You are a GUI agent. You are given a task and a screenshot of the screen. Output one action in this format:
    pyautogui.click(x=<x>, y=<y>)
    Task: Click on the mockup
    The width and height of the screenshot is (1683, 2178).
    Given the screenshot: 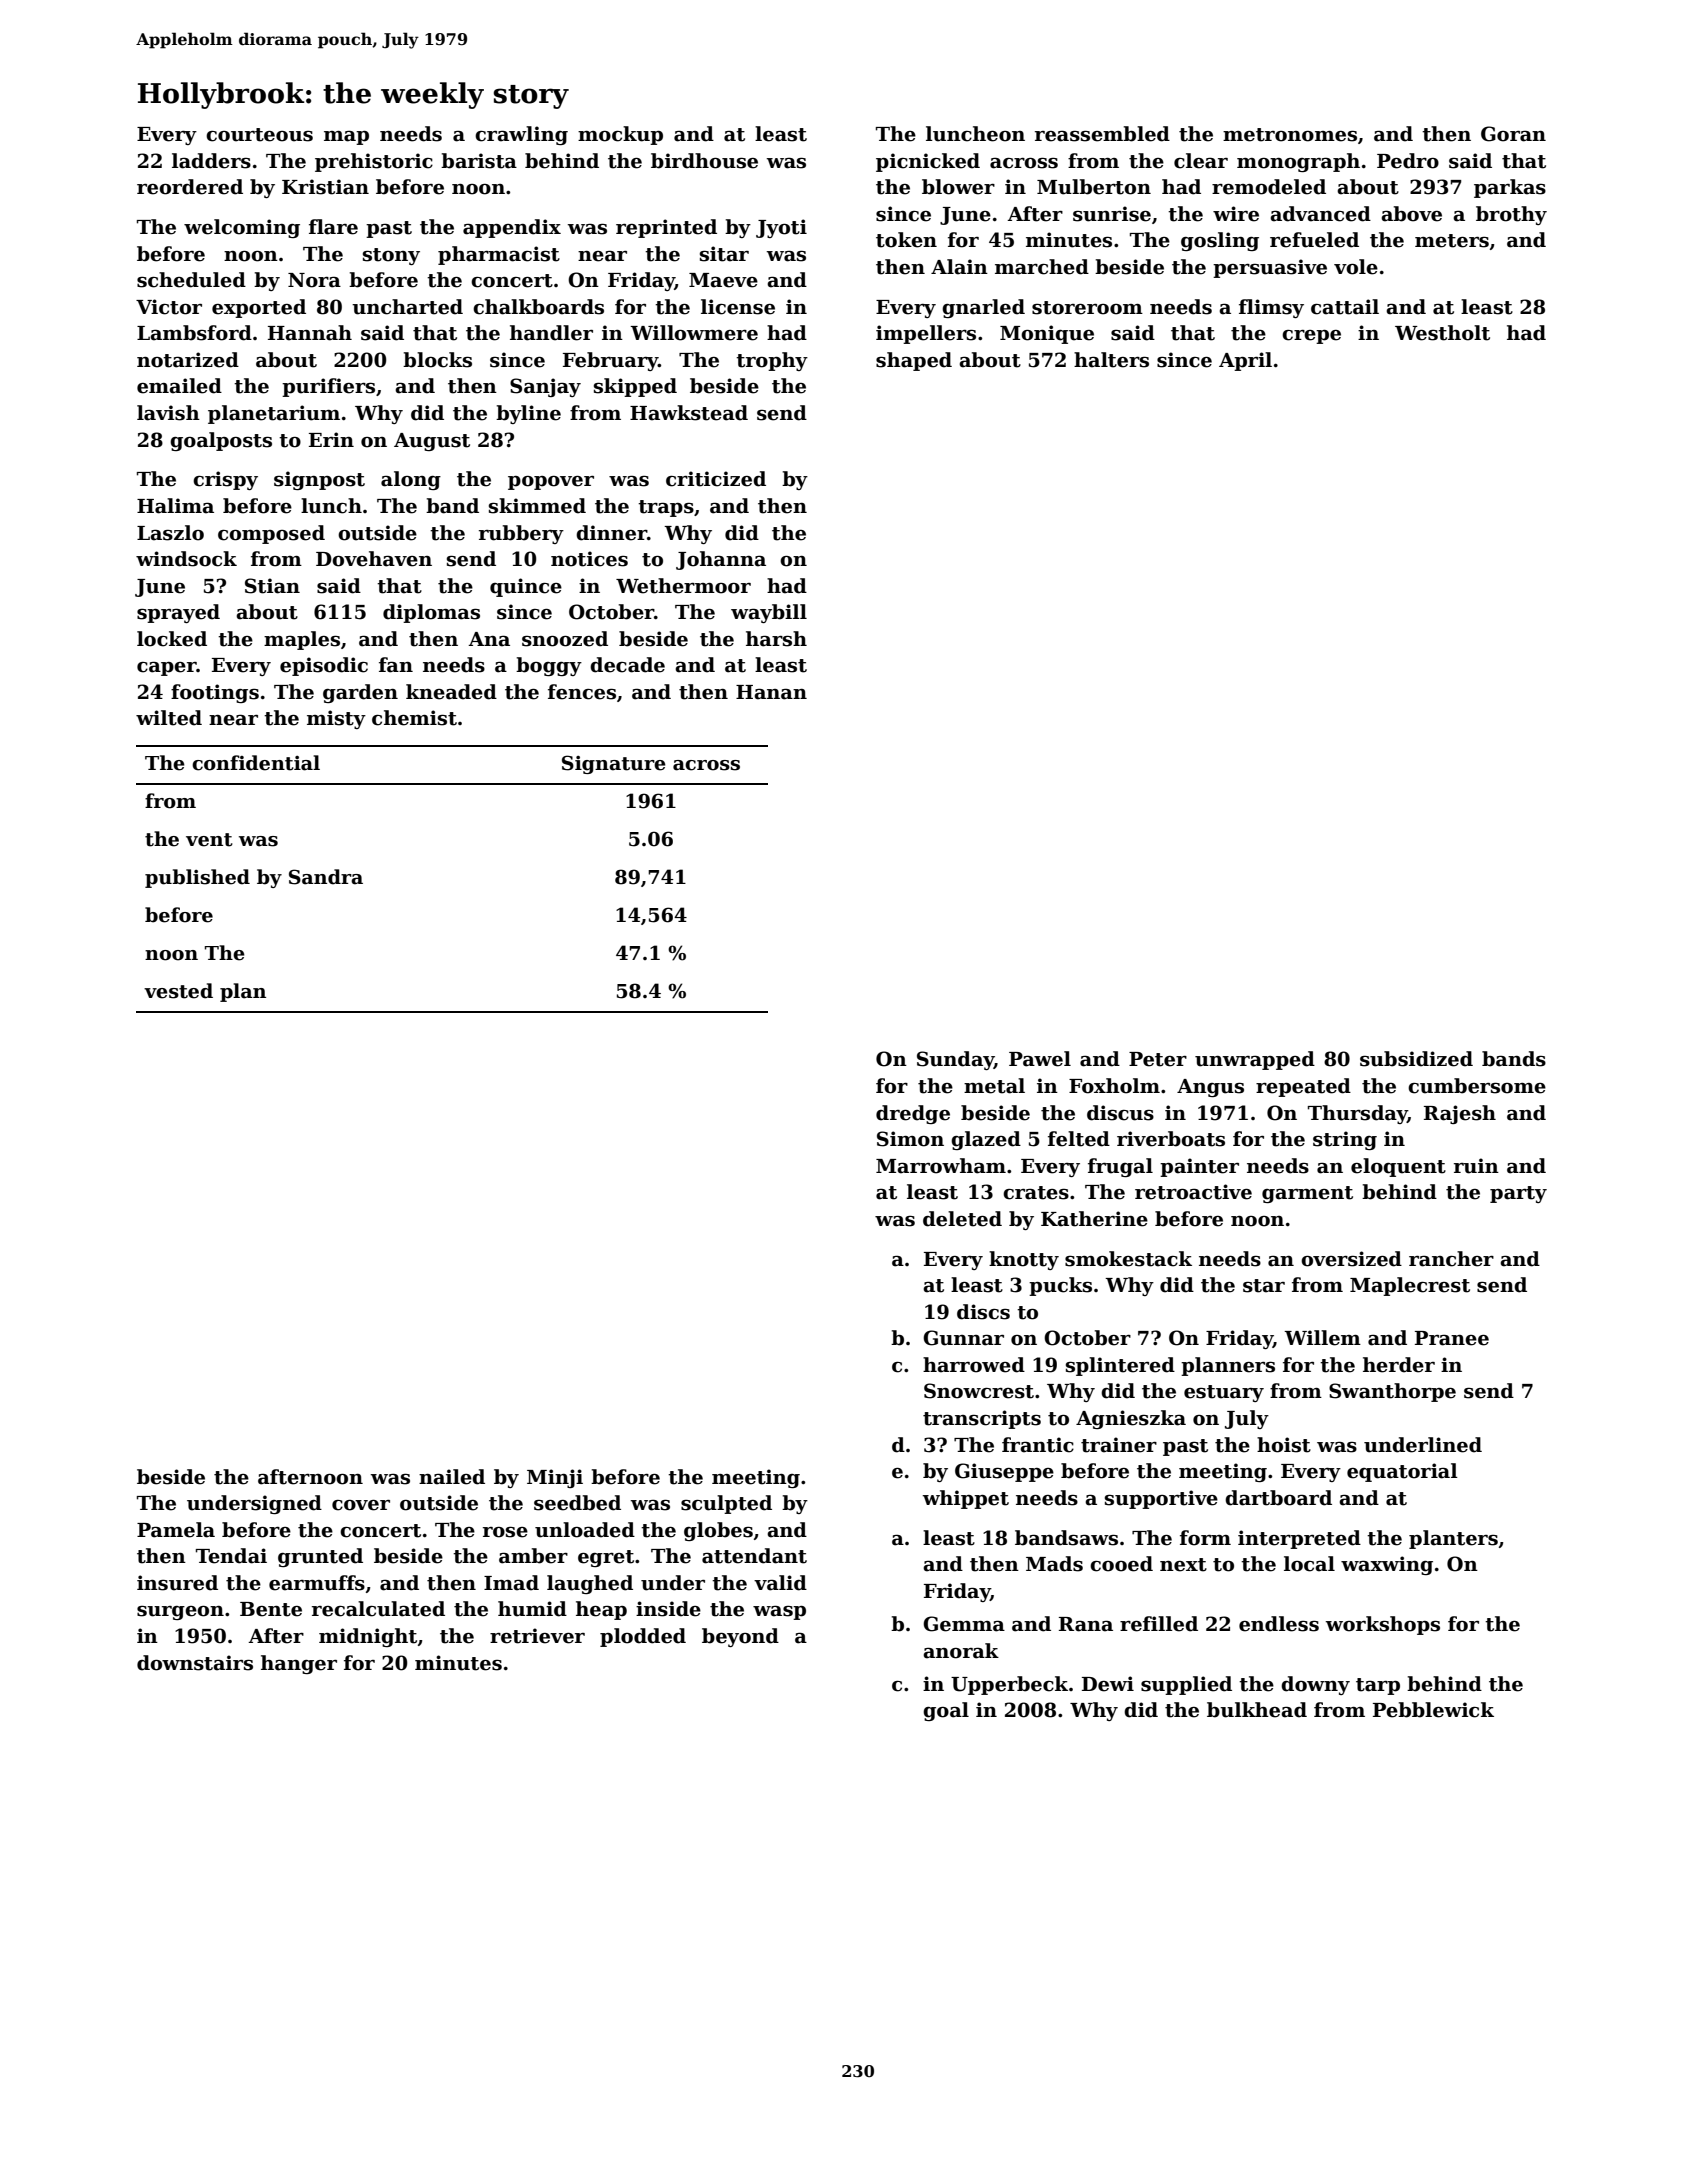 What is the action you would take?
    pyautogui.click(x=620, y=135)
